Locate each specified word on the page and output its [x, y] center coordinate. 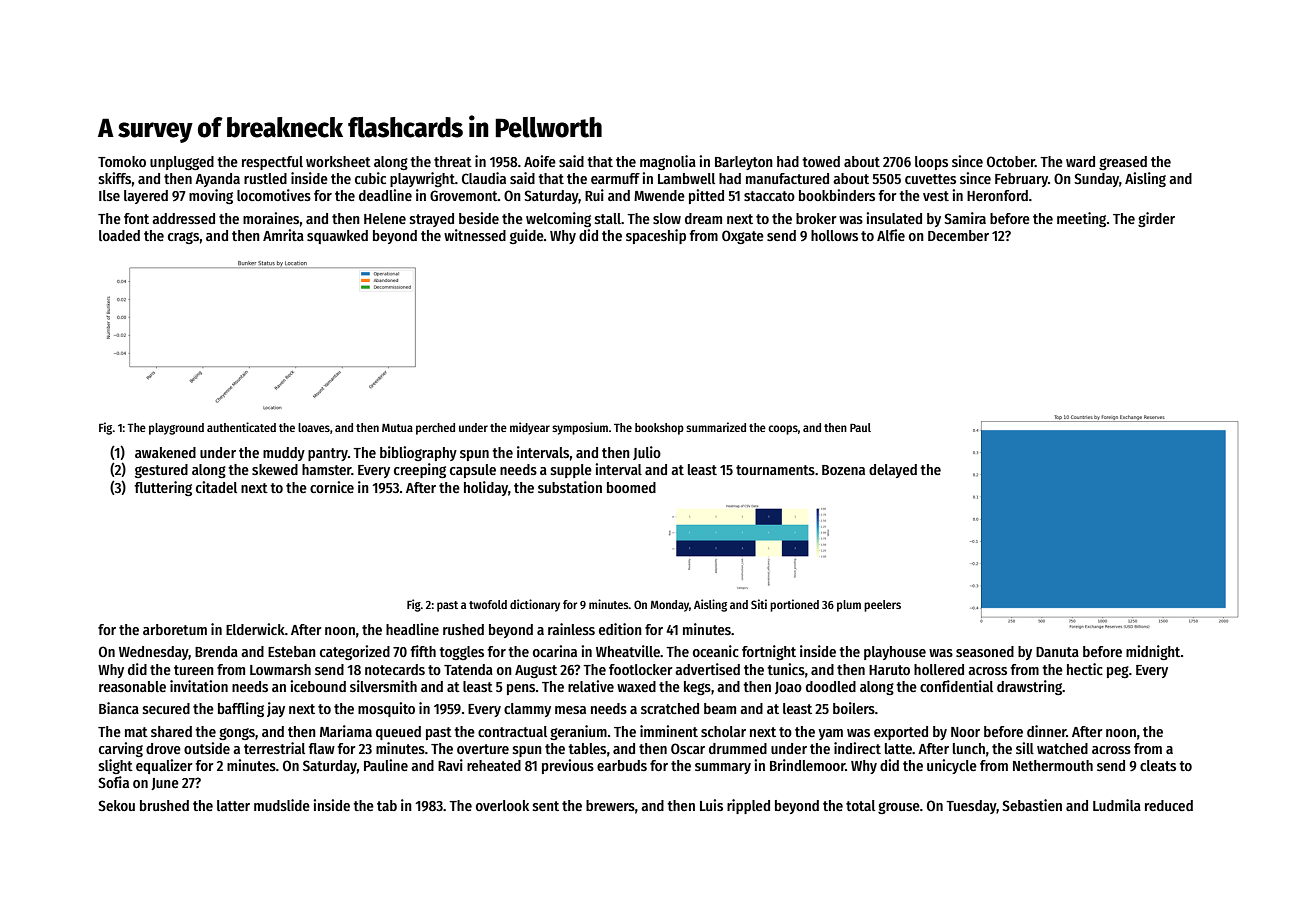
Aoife [540, 161]
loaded [119, 235]
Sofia [113, 782]
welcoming [558, 219]
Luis [711, 805]
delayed [893, 471]
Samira [965, 218]
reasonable [132, 686]
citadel [216, 487]
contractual [512, 731]
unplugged [182, 163]
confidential [956, 686]
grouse [899, 808]
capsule [473, 471]
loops [931, 163]
